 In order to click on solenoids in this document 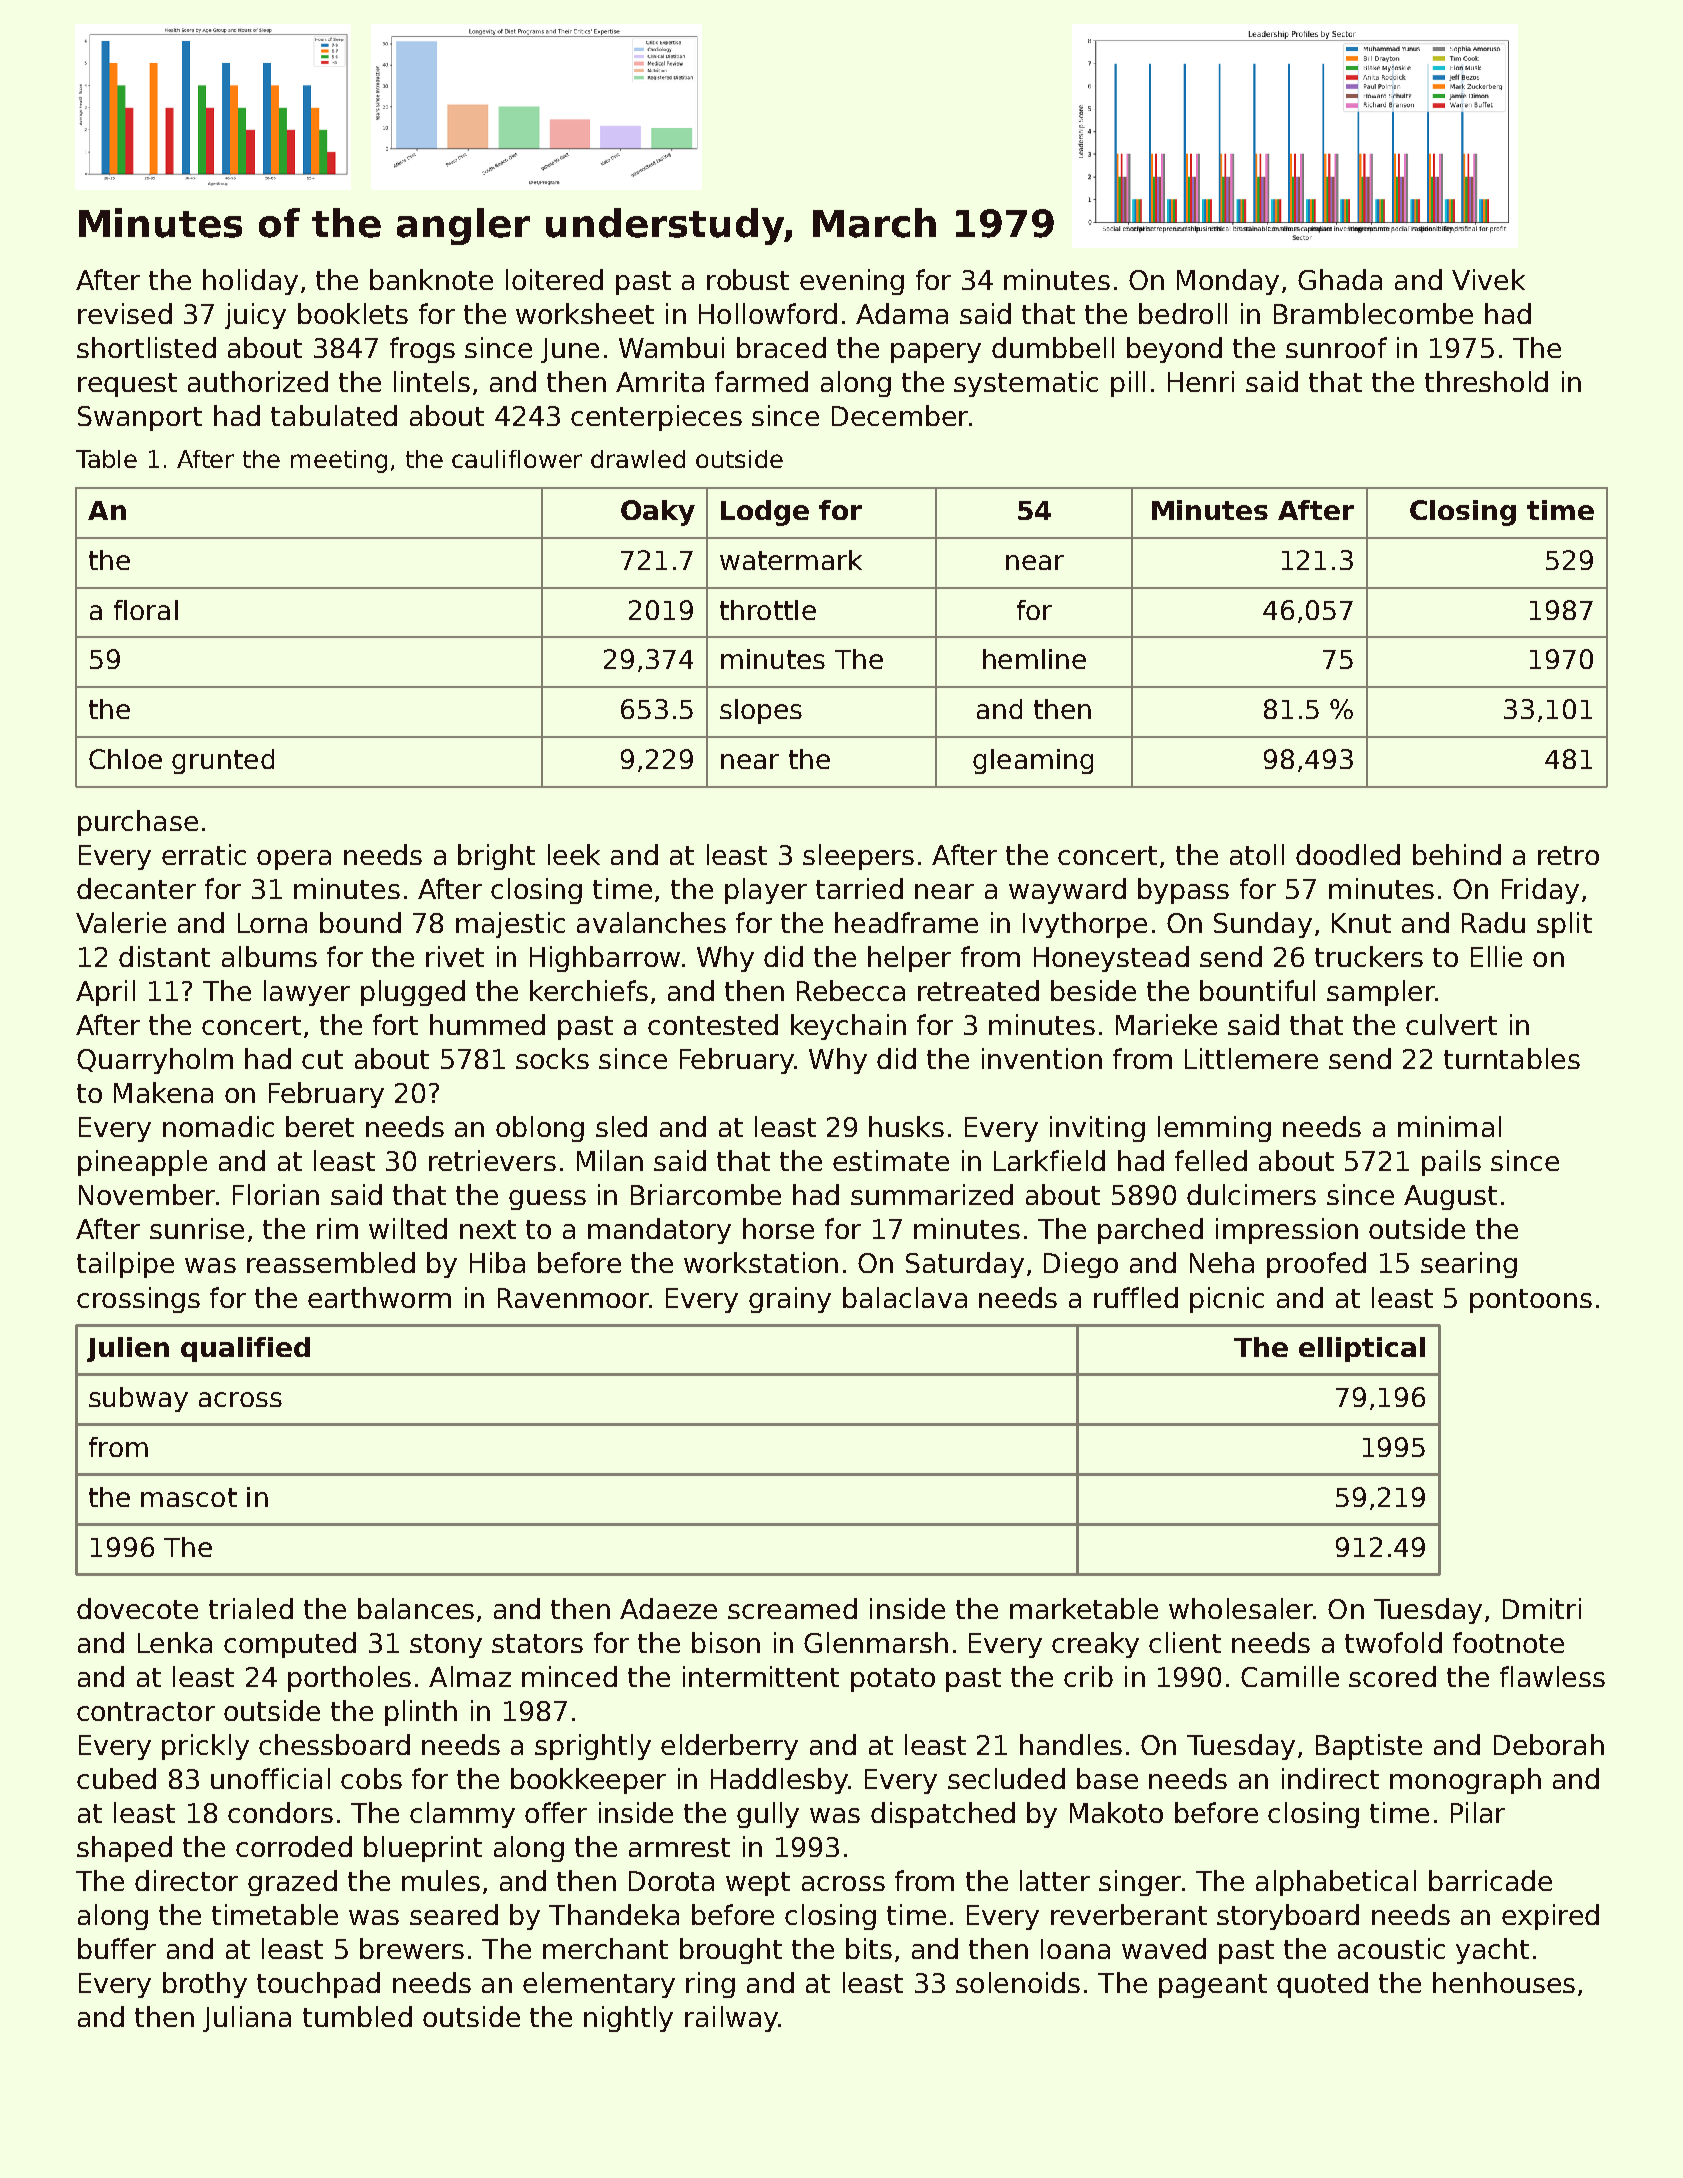, I will do `click(1018, 1982)`.
